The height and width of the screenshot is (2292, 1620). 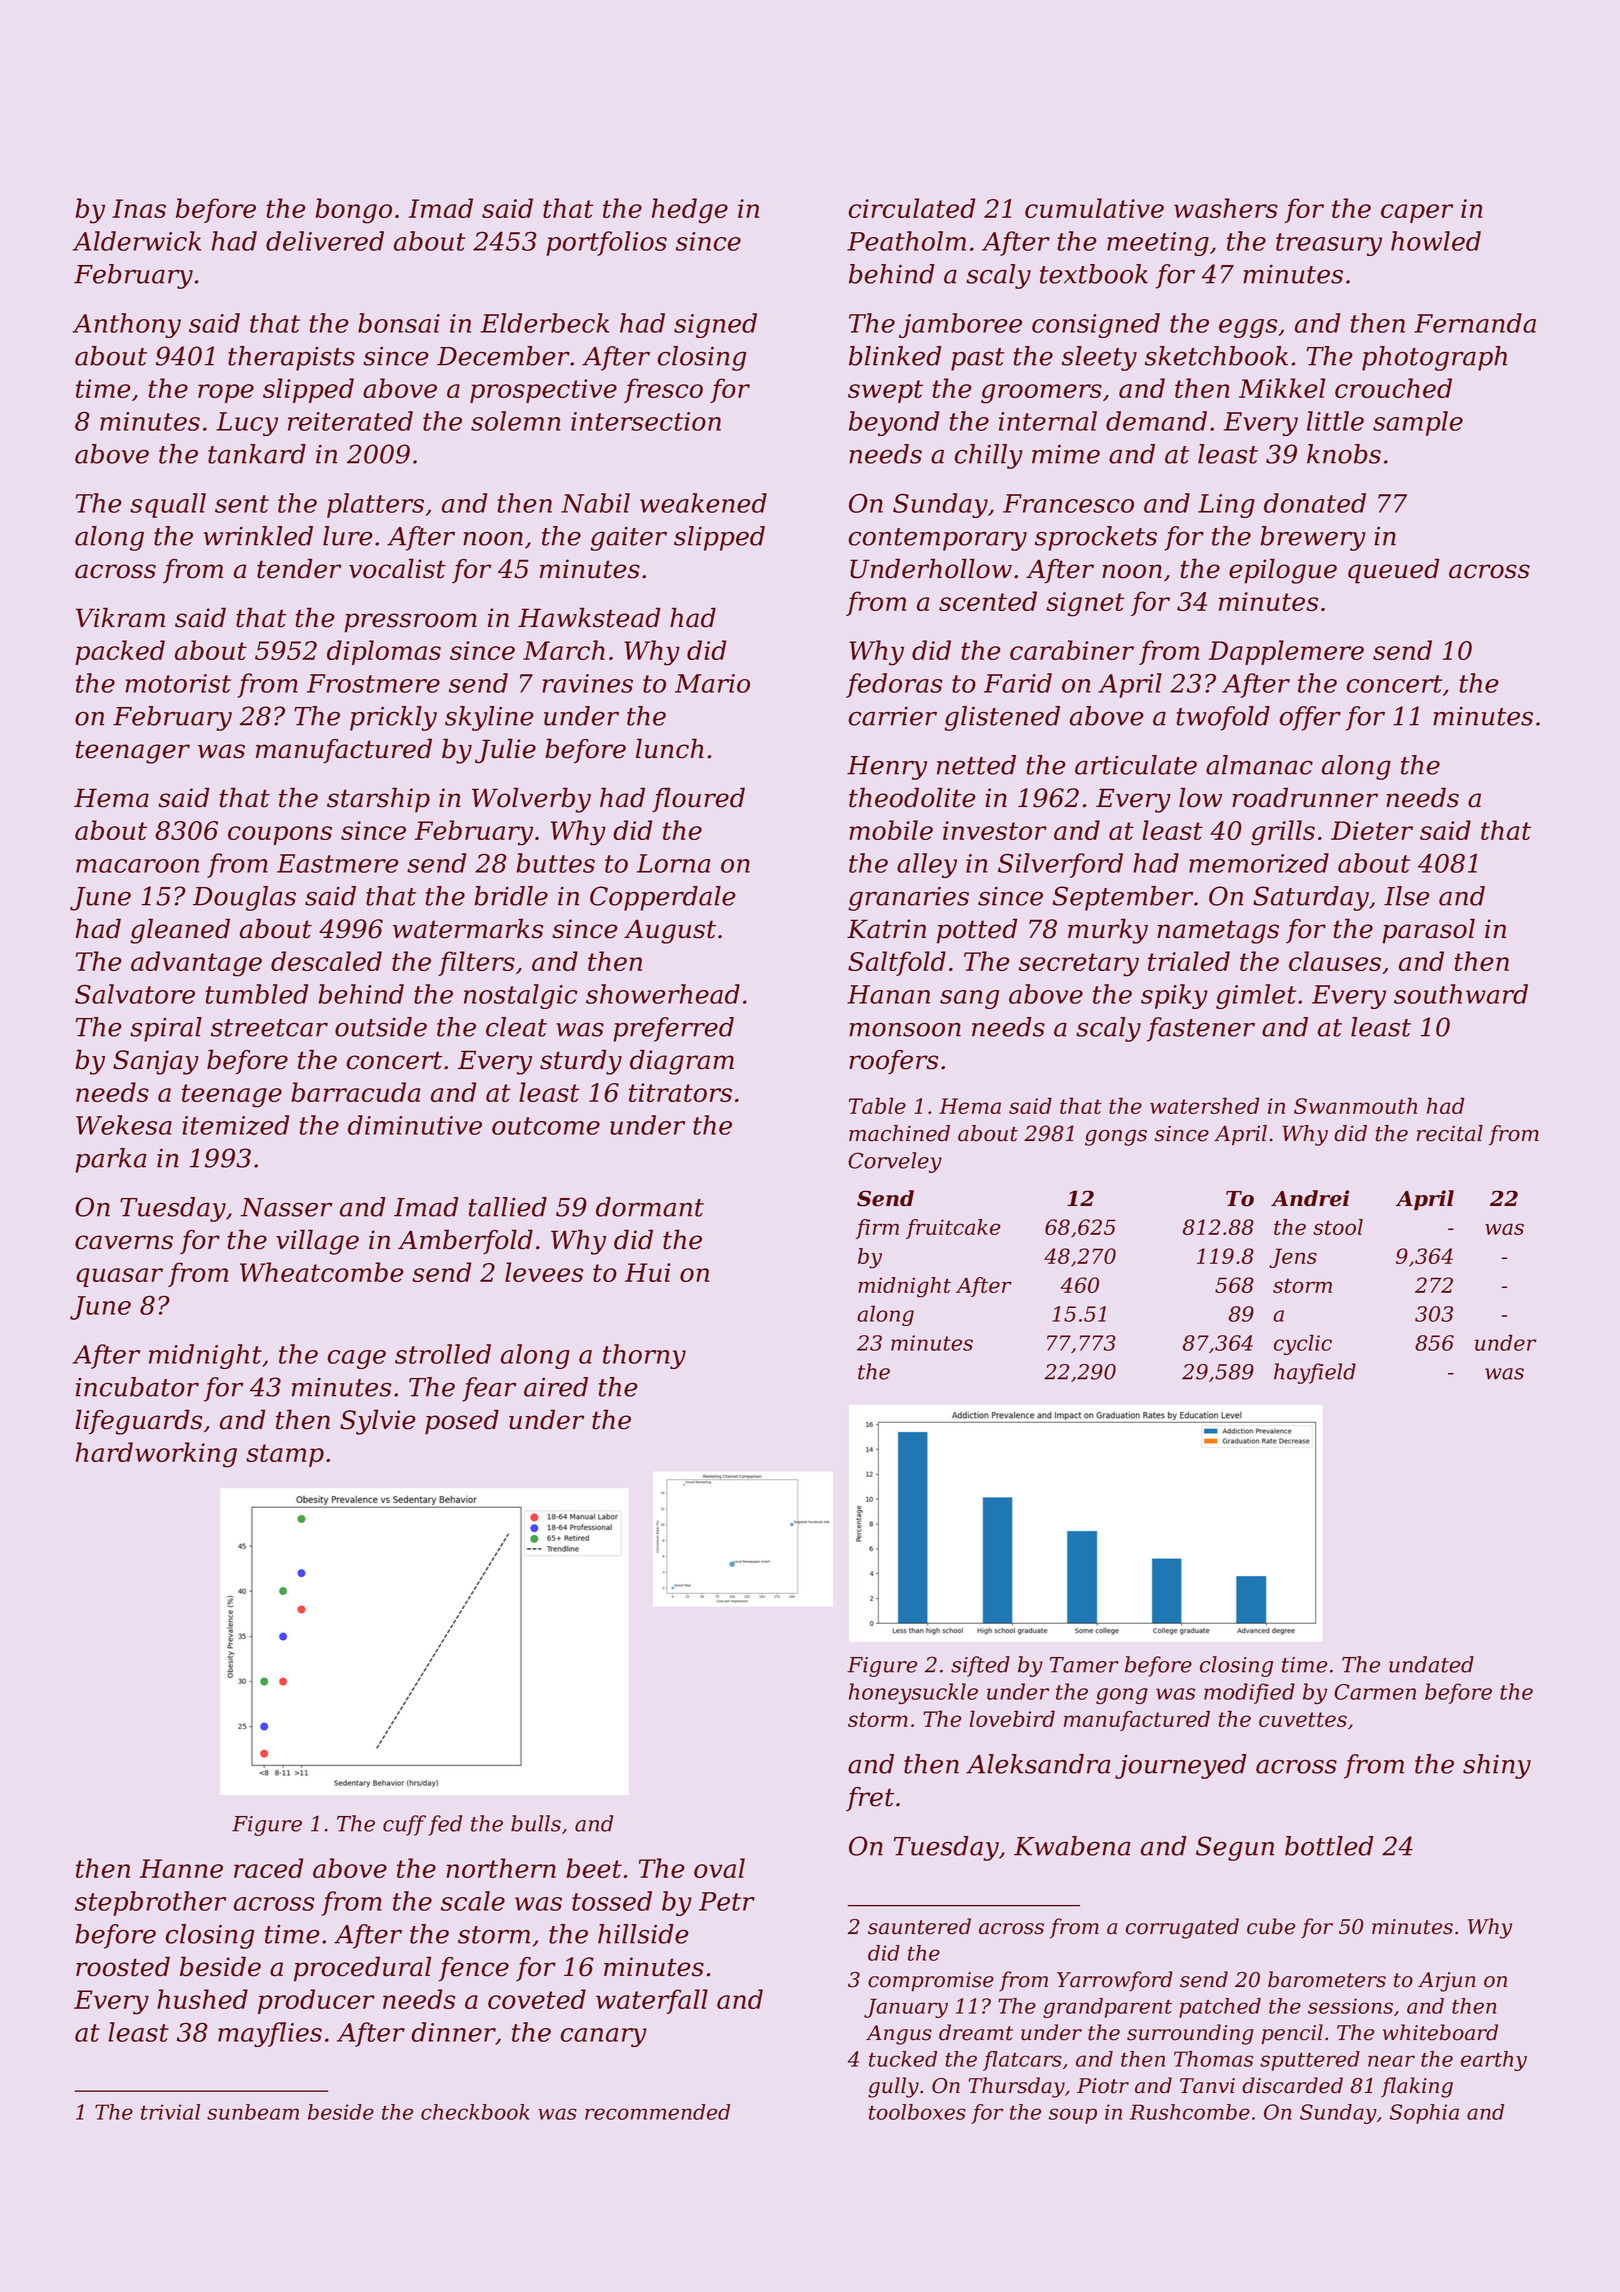 I want to click on Rushcombe, so click(x=1190, y=2112).
